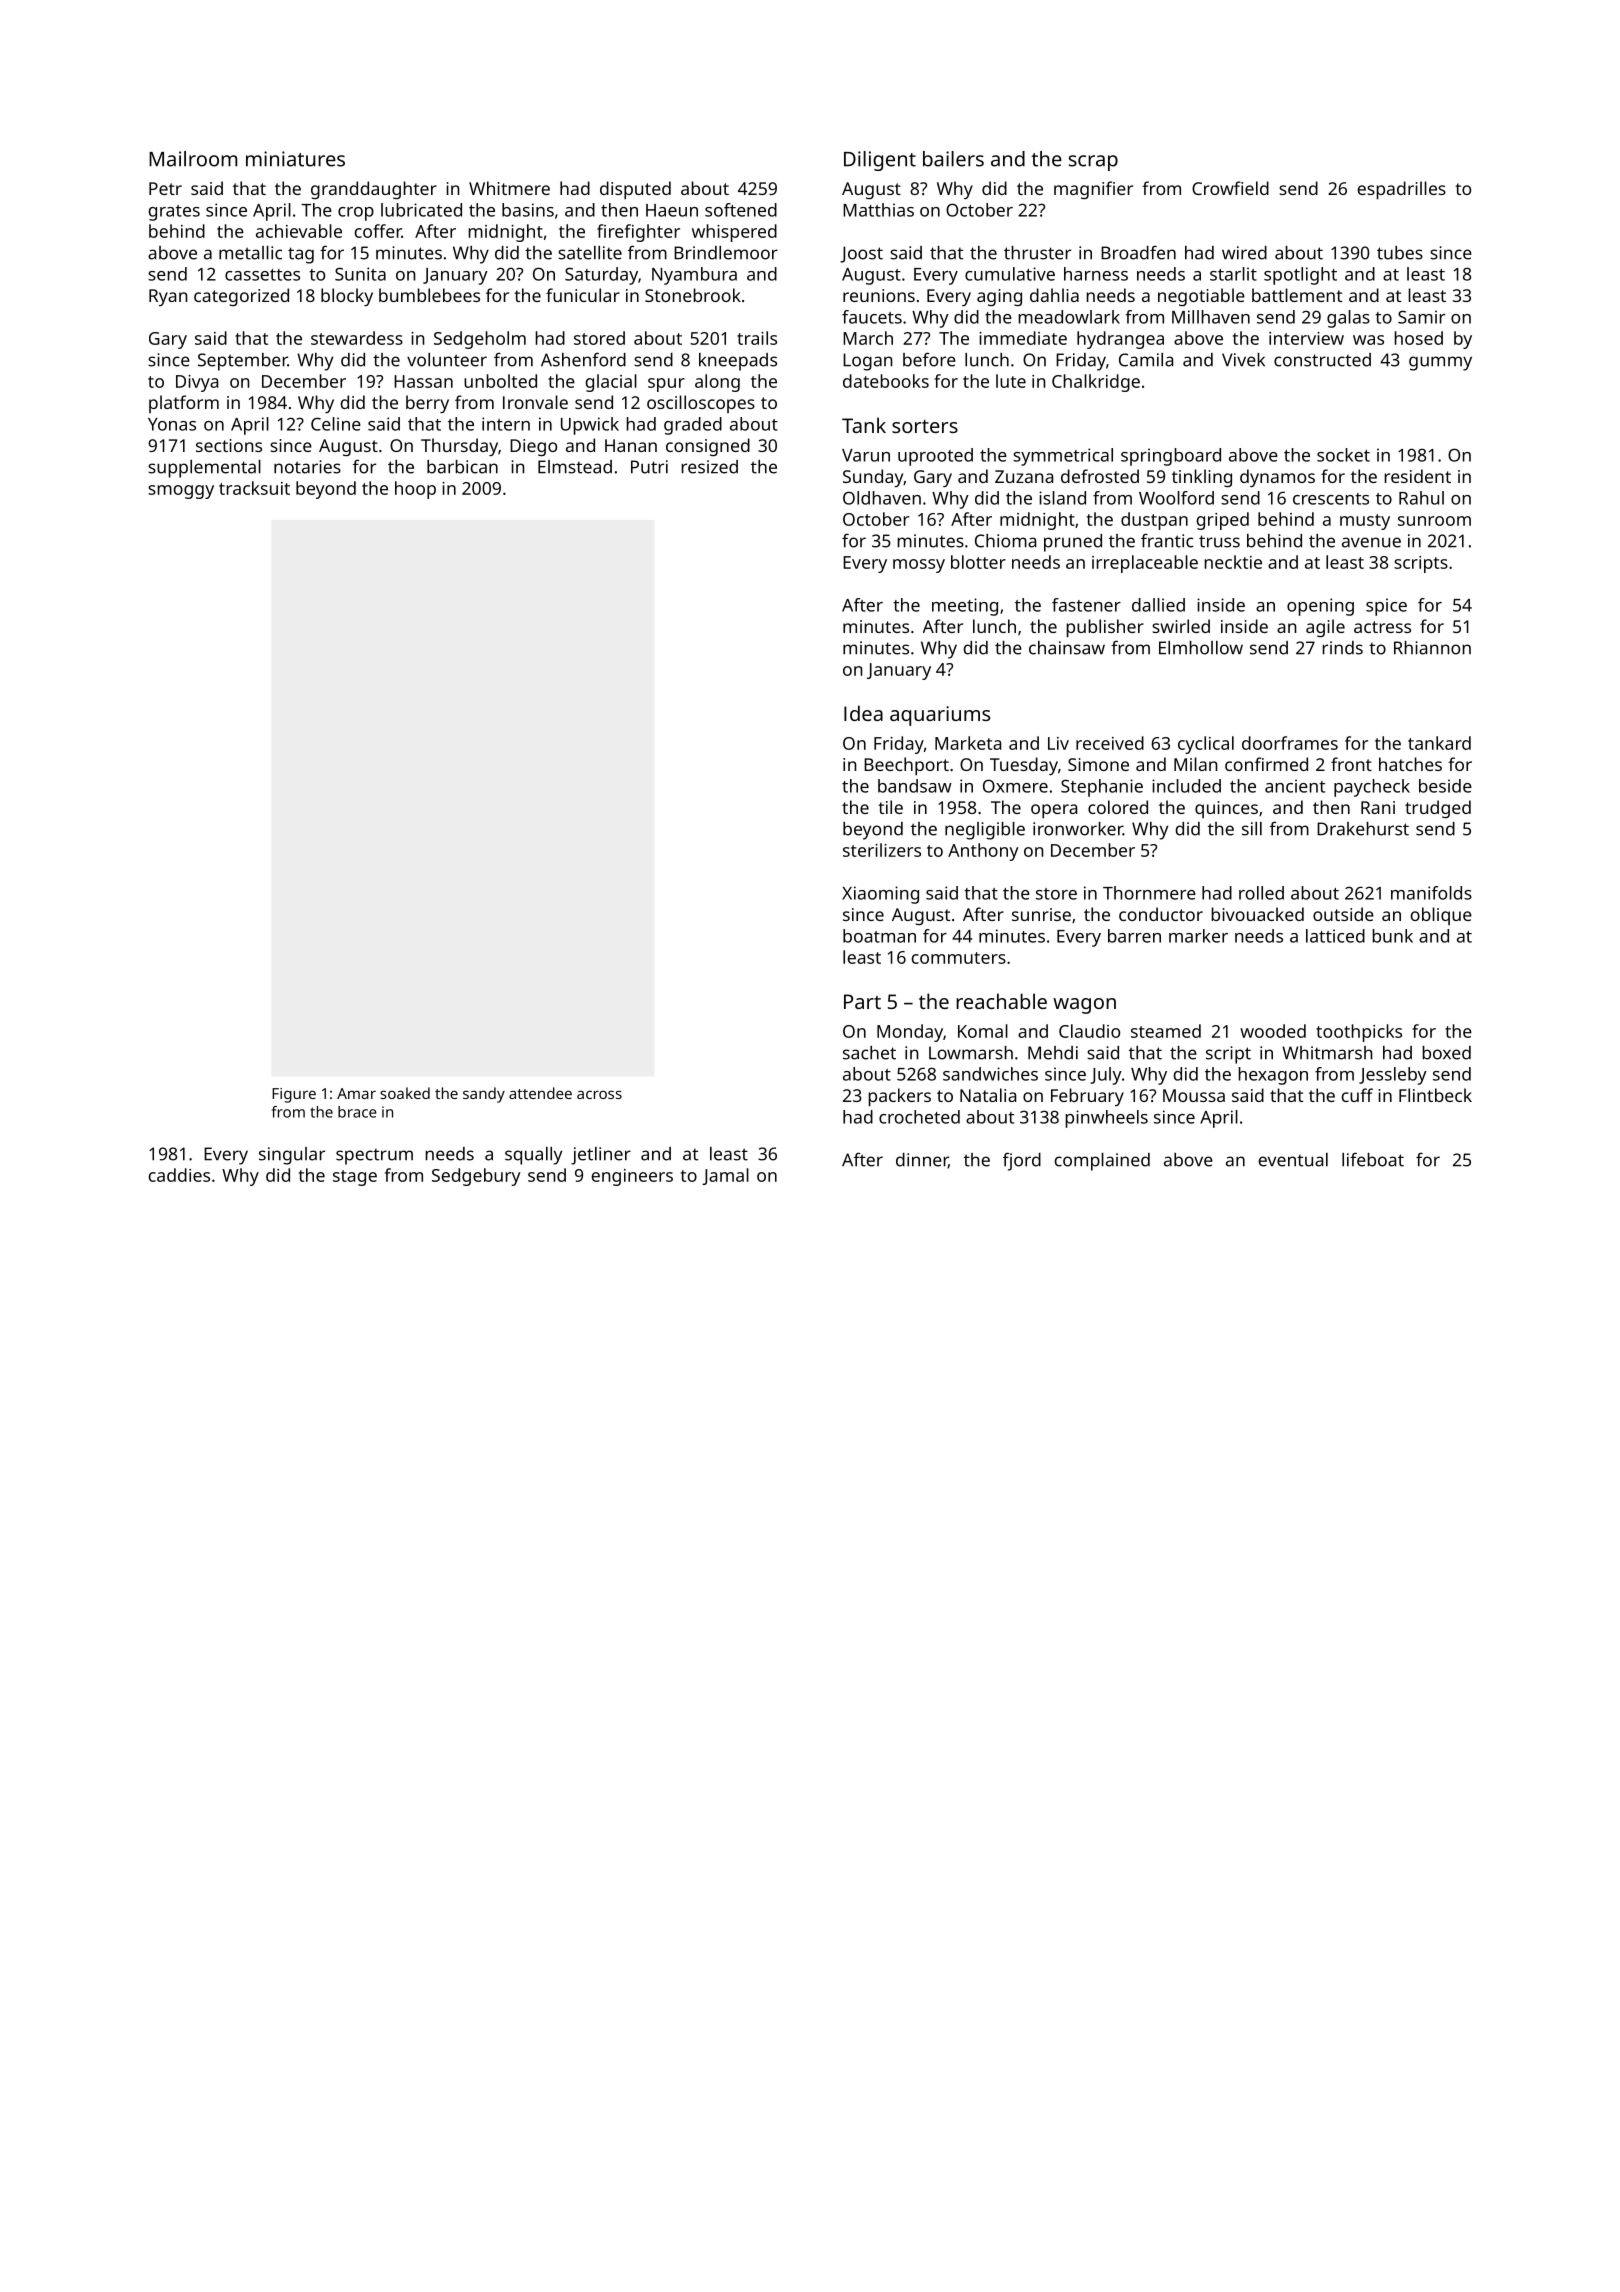 The image size is (1620, 2292). Describe the element at coordinates (1401, 190) in the document. I see `espadrilles` at that location.
